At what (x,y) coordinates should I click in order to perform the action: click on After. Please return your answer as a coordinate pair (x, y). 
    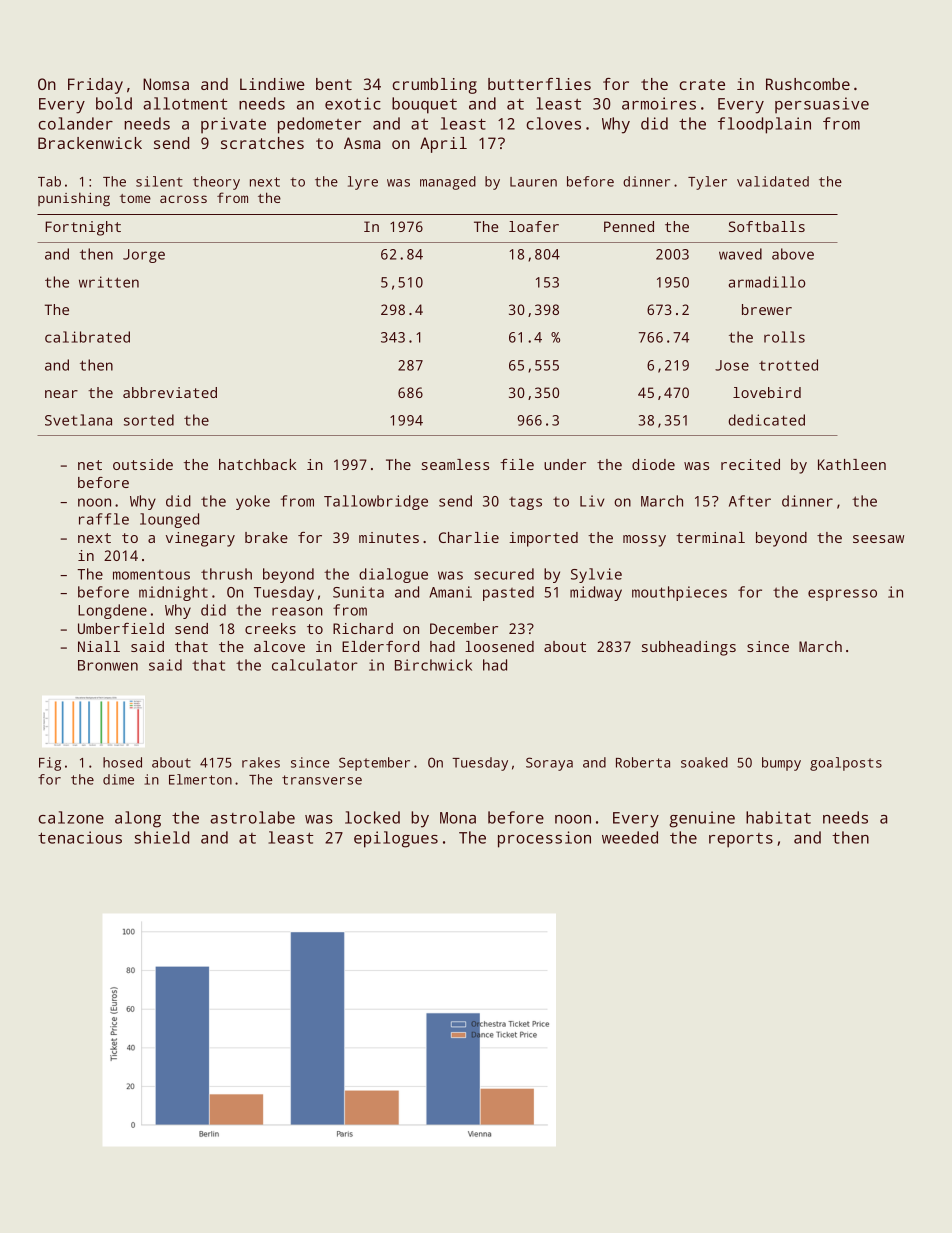
    Looking at the image, I should click on (750, 501).
